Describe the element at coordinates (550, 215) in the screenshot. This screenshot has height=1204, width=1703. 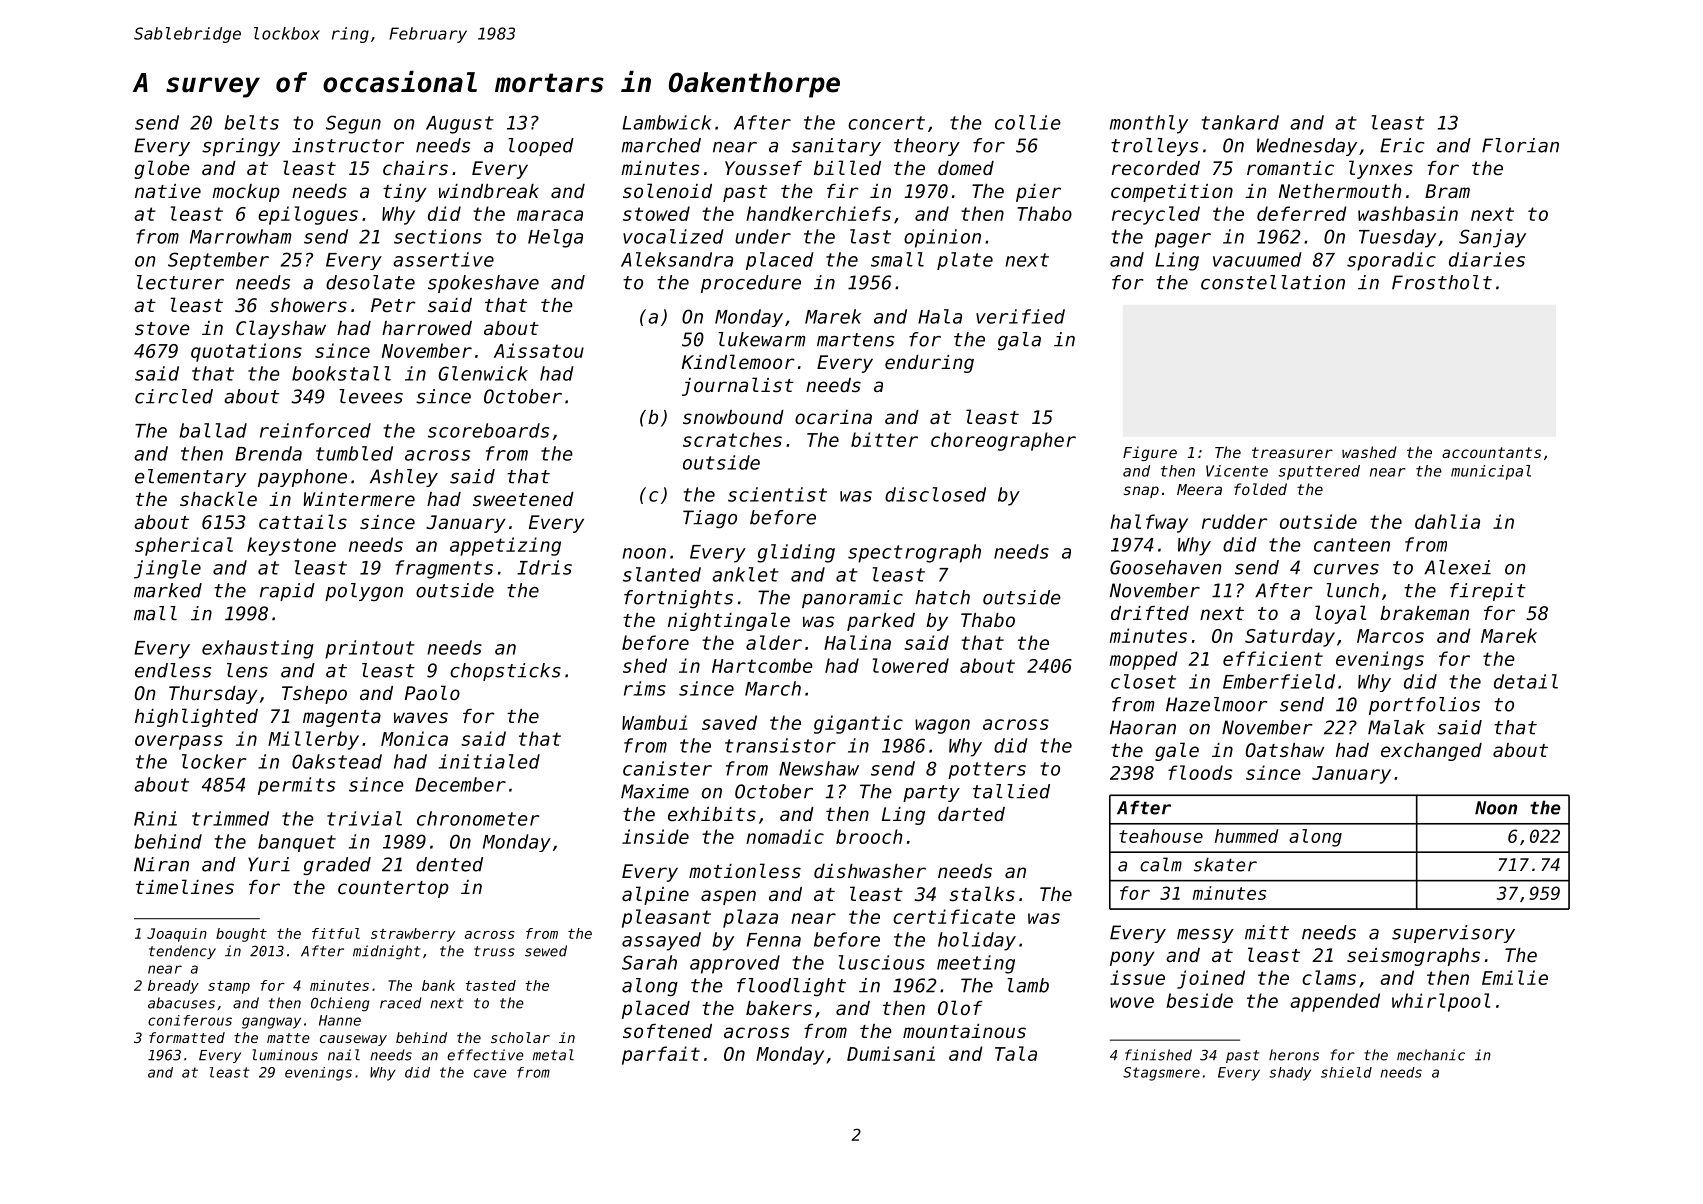
I see `maraca` at that location.
